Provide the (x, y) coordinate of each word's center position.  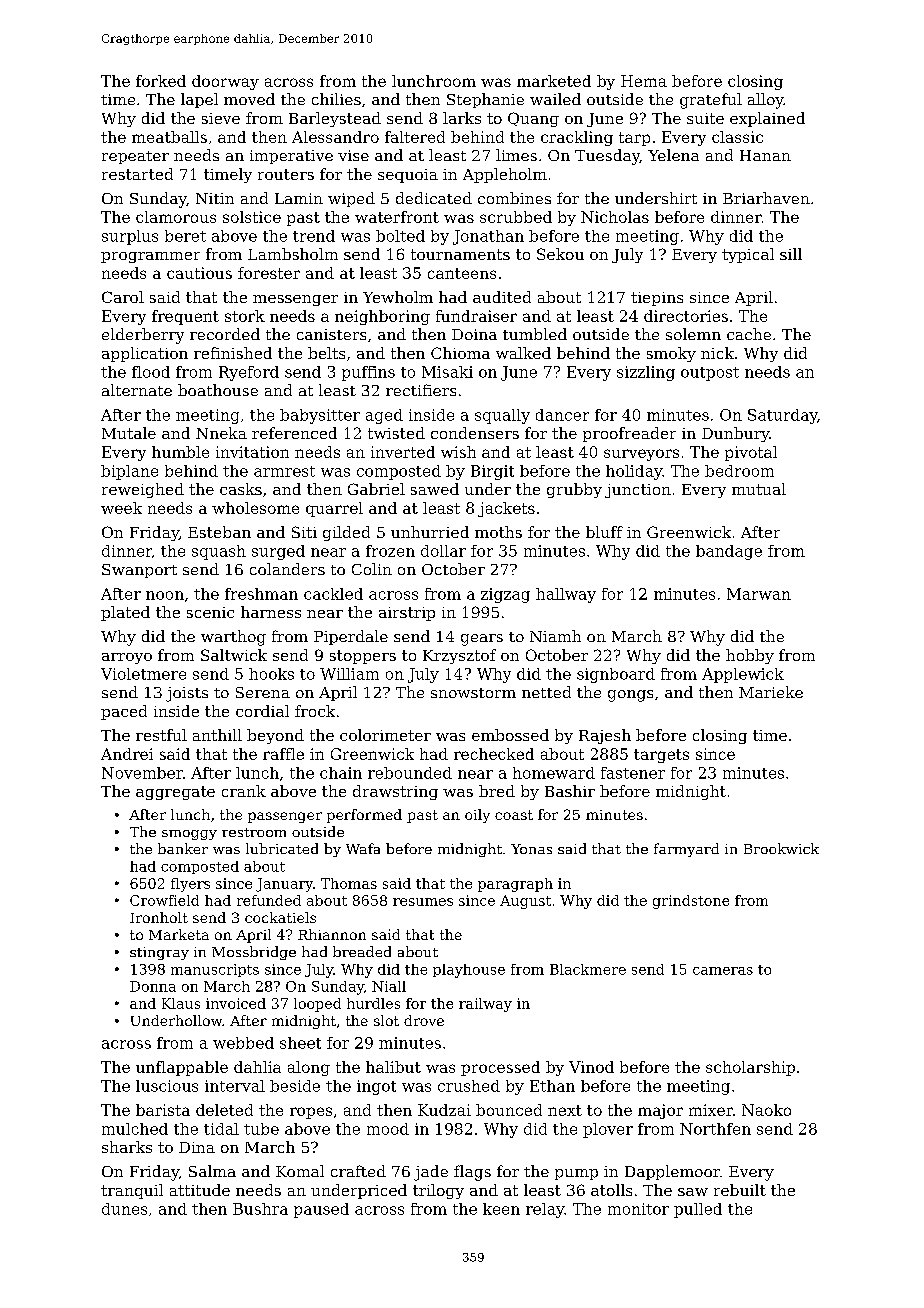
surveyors (641, 455)
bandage (729, 552)
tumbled (535, 334)
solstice (252, 217)
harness (271, 612)
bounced (509, 1110)
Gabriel (376, 489)
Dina (197, 1147)
